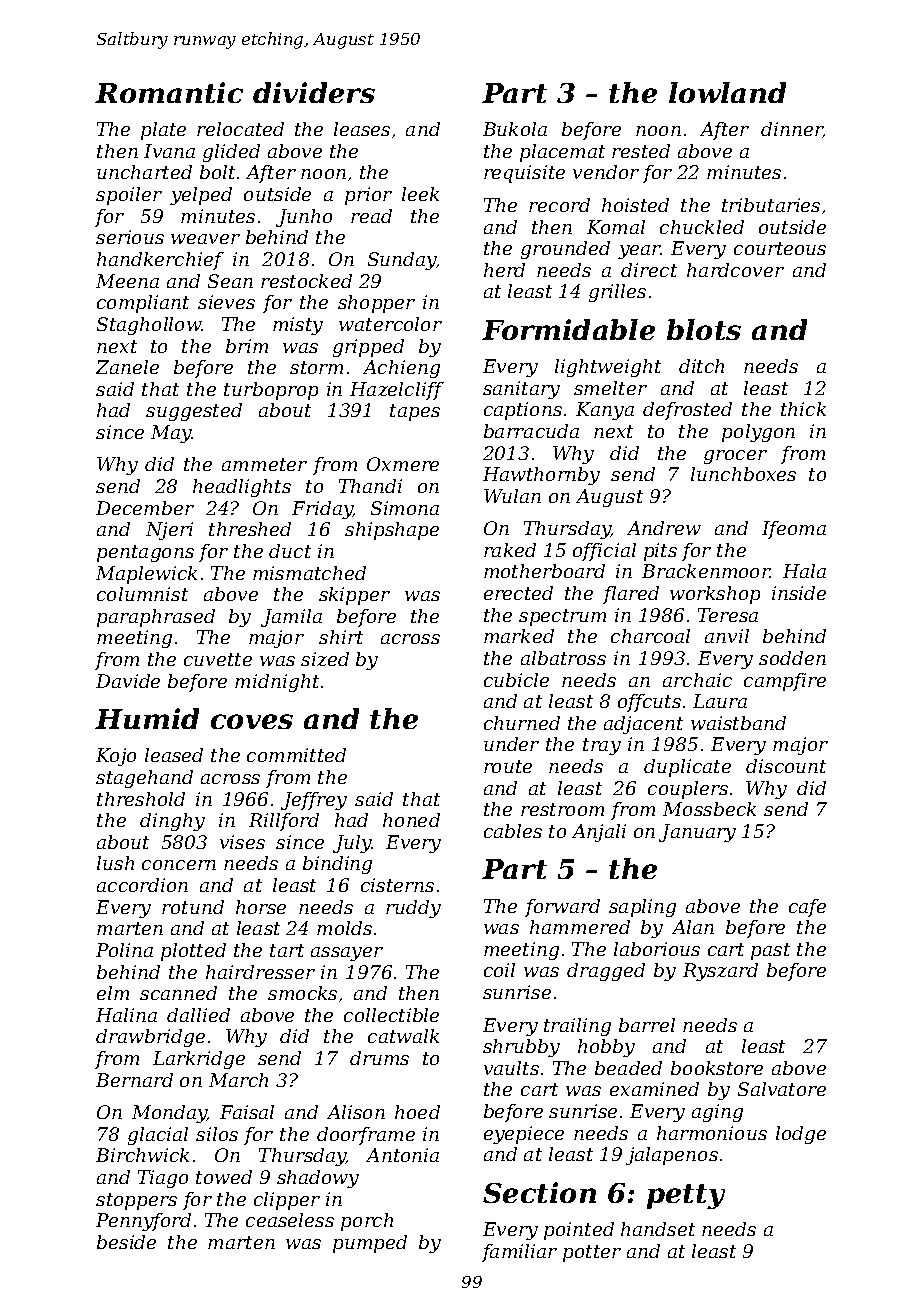  What do you see at coordinates (735, 270) in the image?
I see `hardcover` at bounding box center [735, 270].
